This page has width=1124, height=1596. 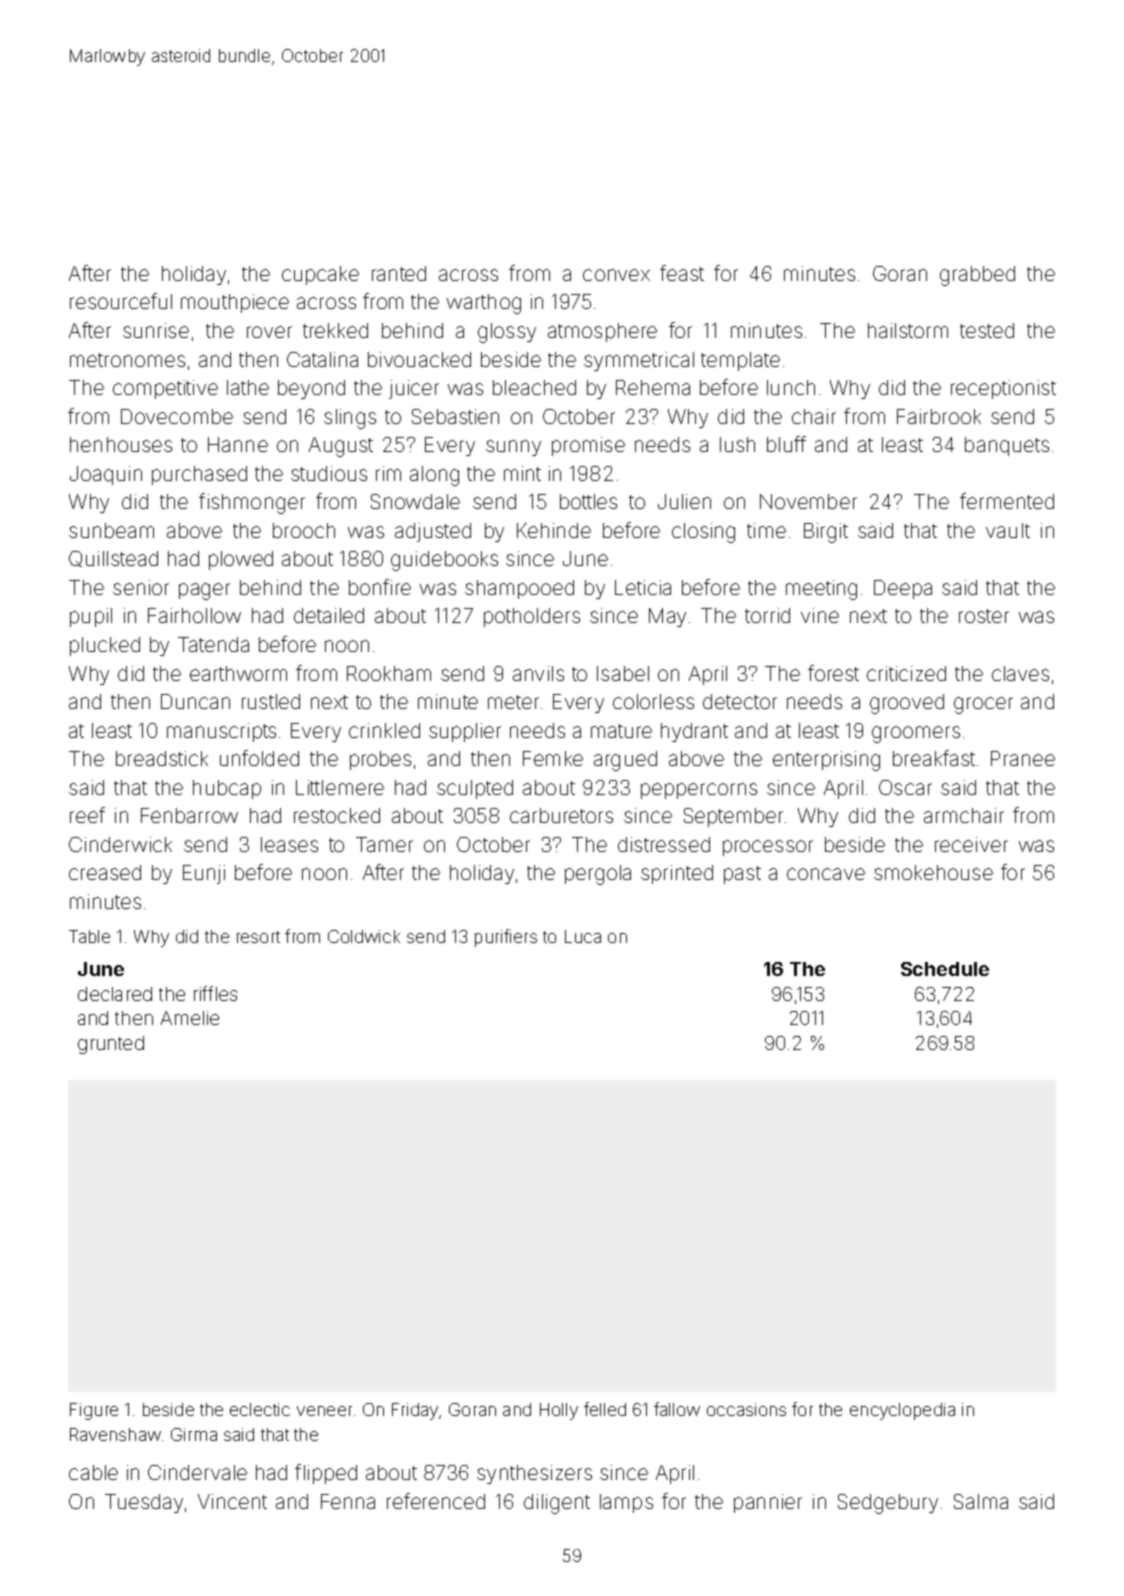 What do you see at coordinates (322, 359) in the page?
I see `Catalina` at bounding box center [322, 359].
